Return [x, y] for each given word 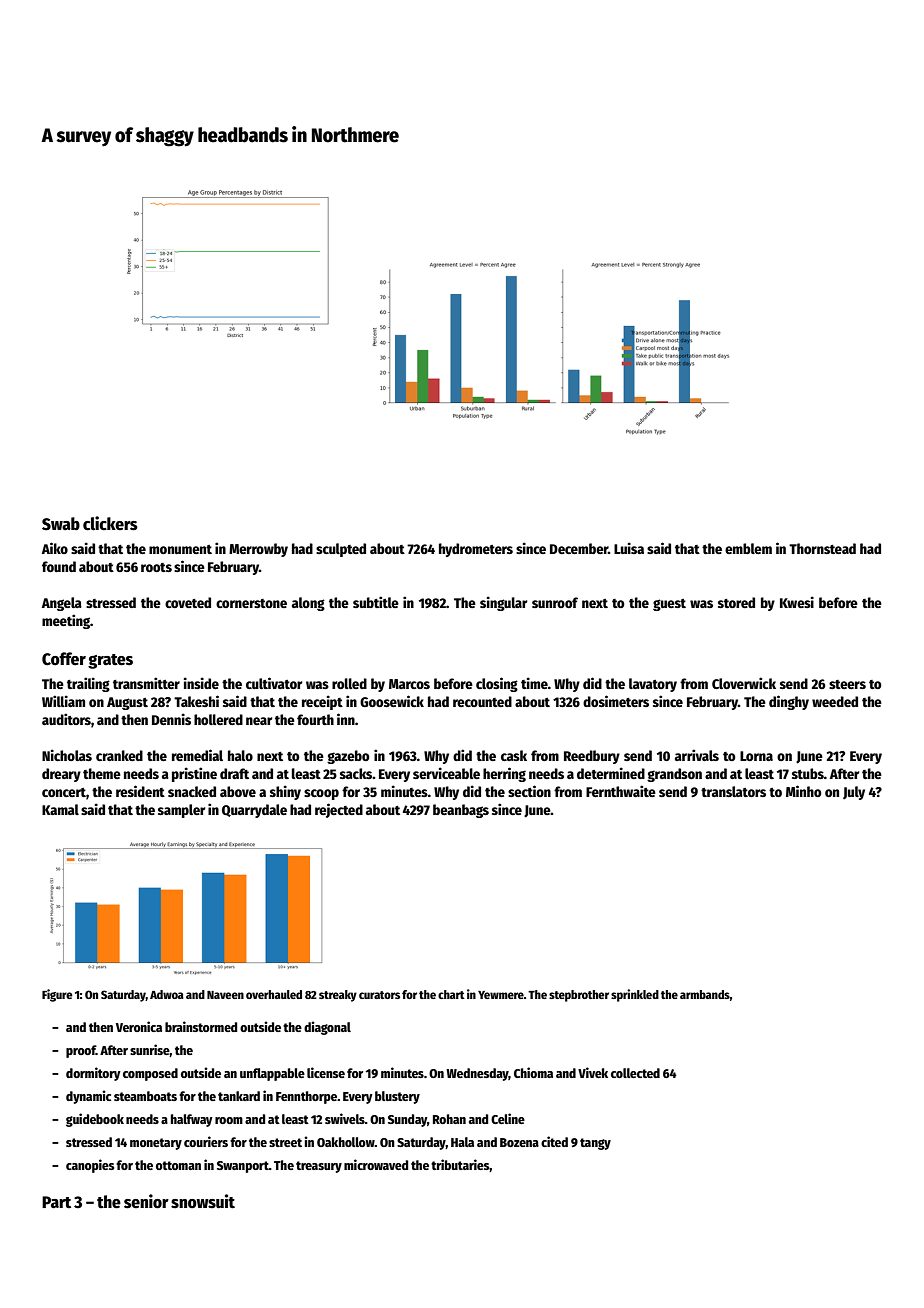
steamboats [145, 1096]
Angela [62, 604]
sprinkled [635, 995]
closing [497, 684]
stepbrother [579, 996]
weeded [835, 701]
